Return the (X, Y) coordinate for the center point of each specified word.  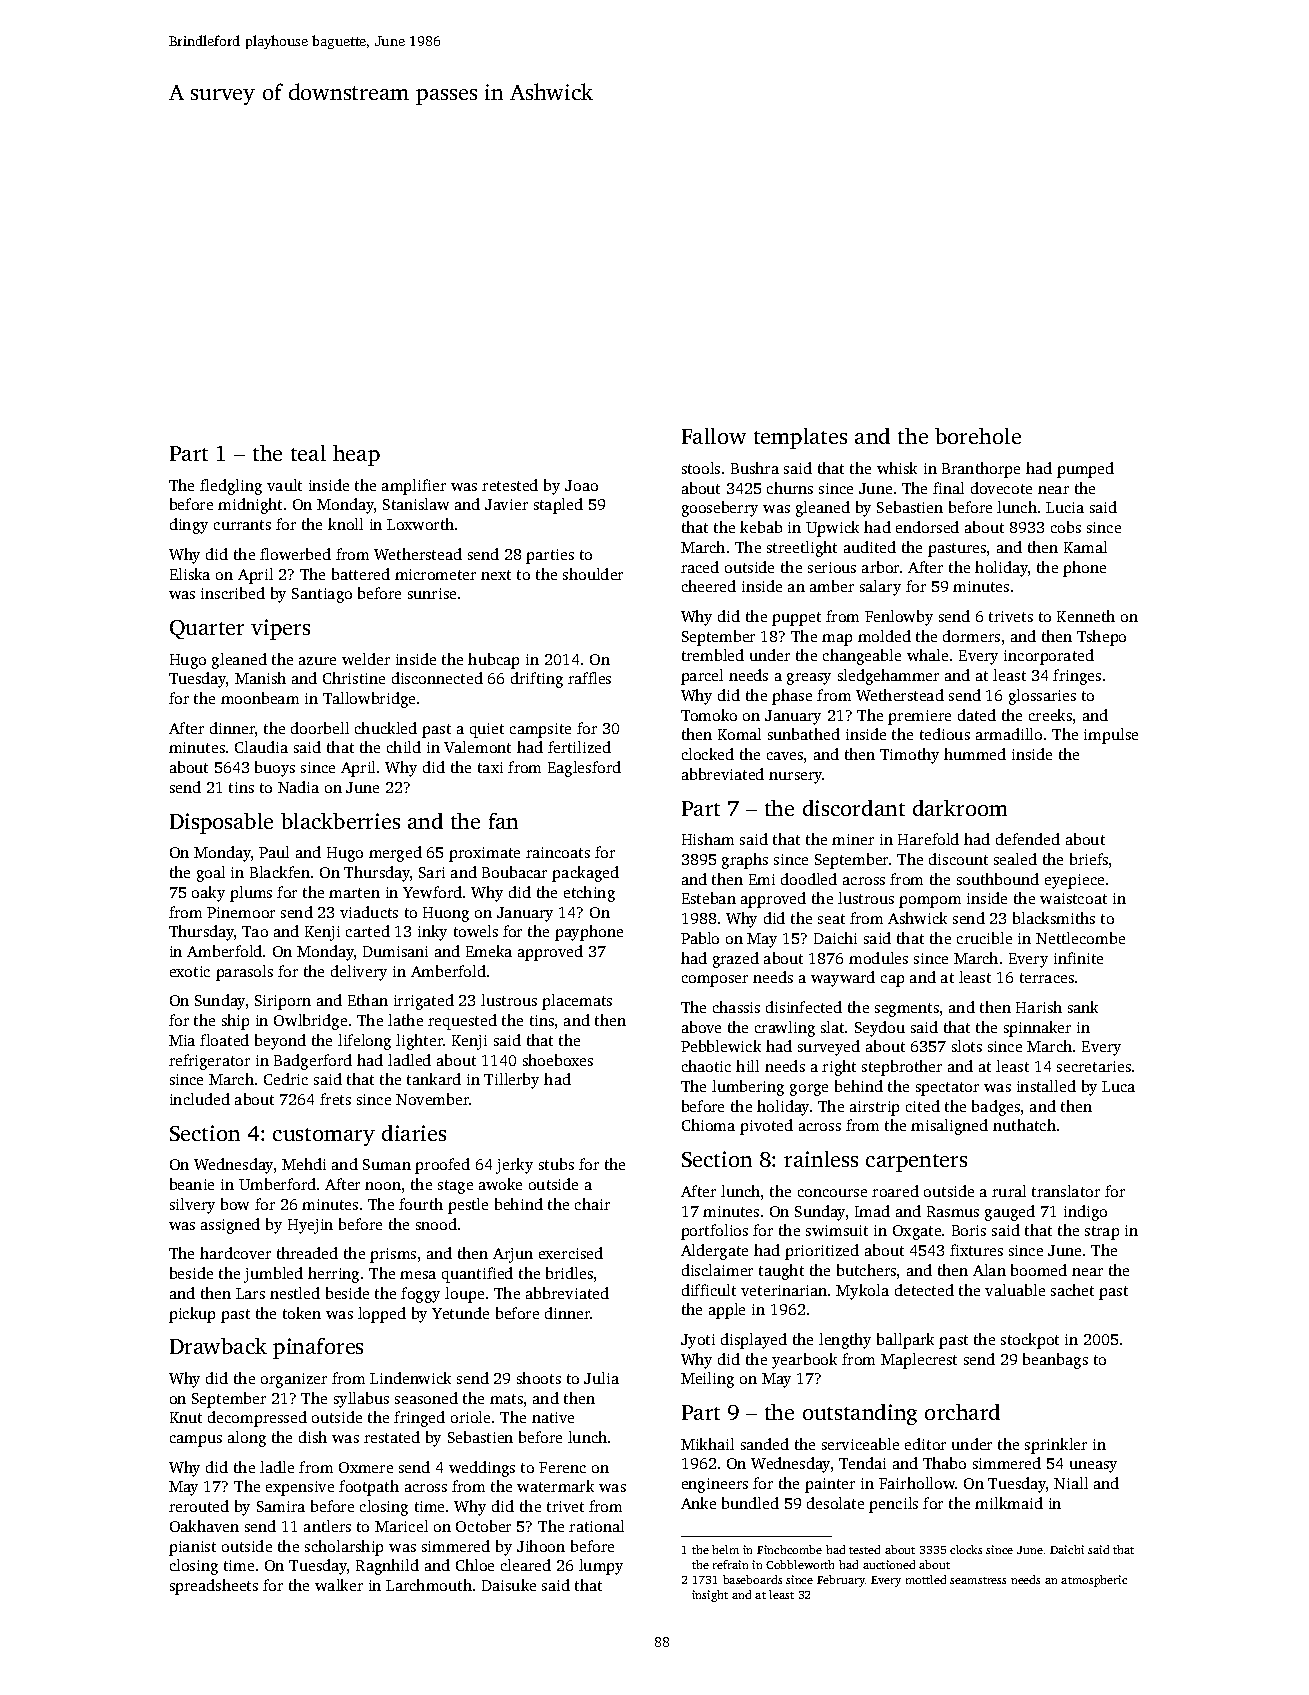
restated (392, 1437)
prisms (393, 1255)
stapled (558, 506)
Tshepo (1101, 638)
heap (356, 455)
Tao (255, 931)
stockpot (1030, 1341)
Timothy (909, 756)
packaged (585, 874)
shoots (539, 1378)
